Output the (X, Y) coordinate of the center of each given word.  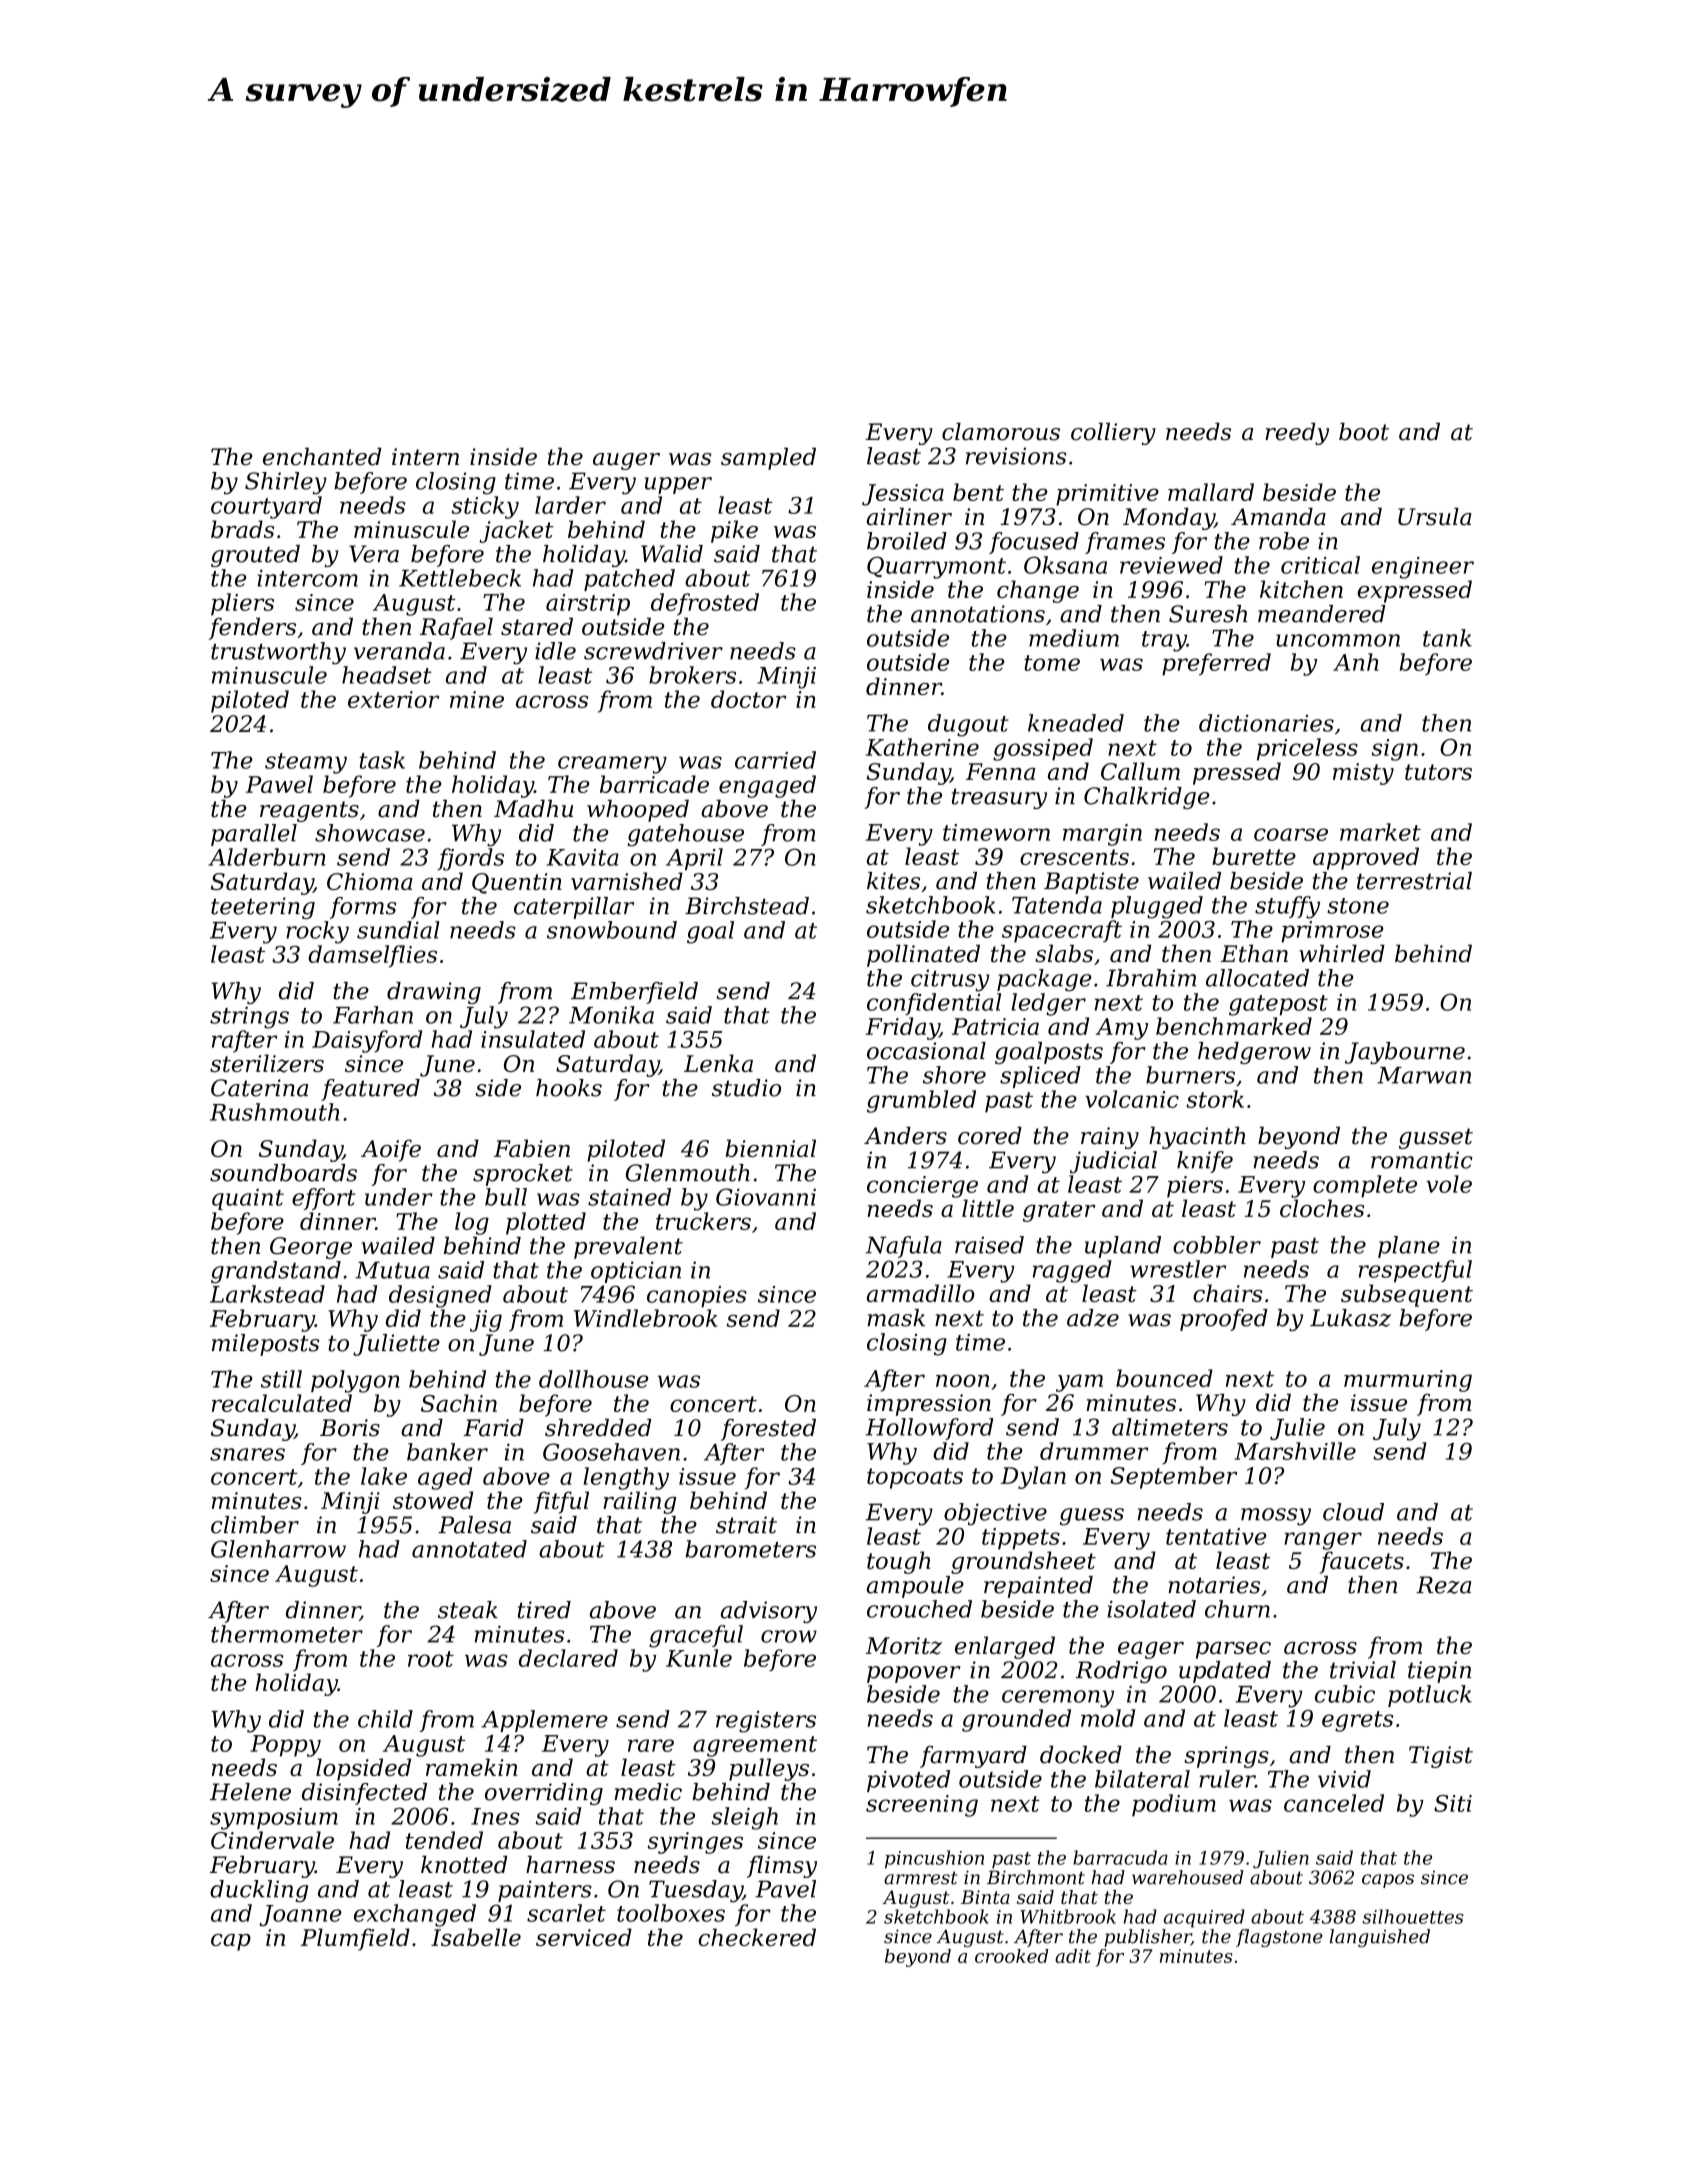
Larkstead (267, 1294)
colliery (1113, 434)
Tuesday (696, 1891)
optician (636, 1272)
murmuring (1408, 1381)
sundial (398, 930)
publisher (1147, 1938)
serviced (584, 1937)
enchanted (322, 457)
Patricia (995, 1026)
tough (898, 1562)
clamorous (1001, 432)
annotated (469, 1549)
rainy (1110, 1138)
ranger (1323, 1541)
